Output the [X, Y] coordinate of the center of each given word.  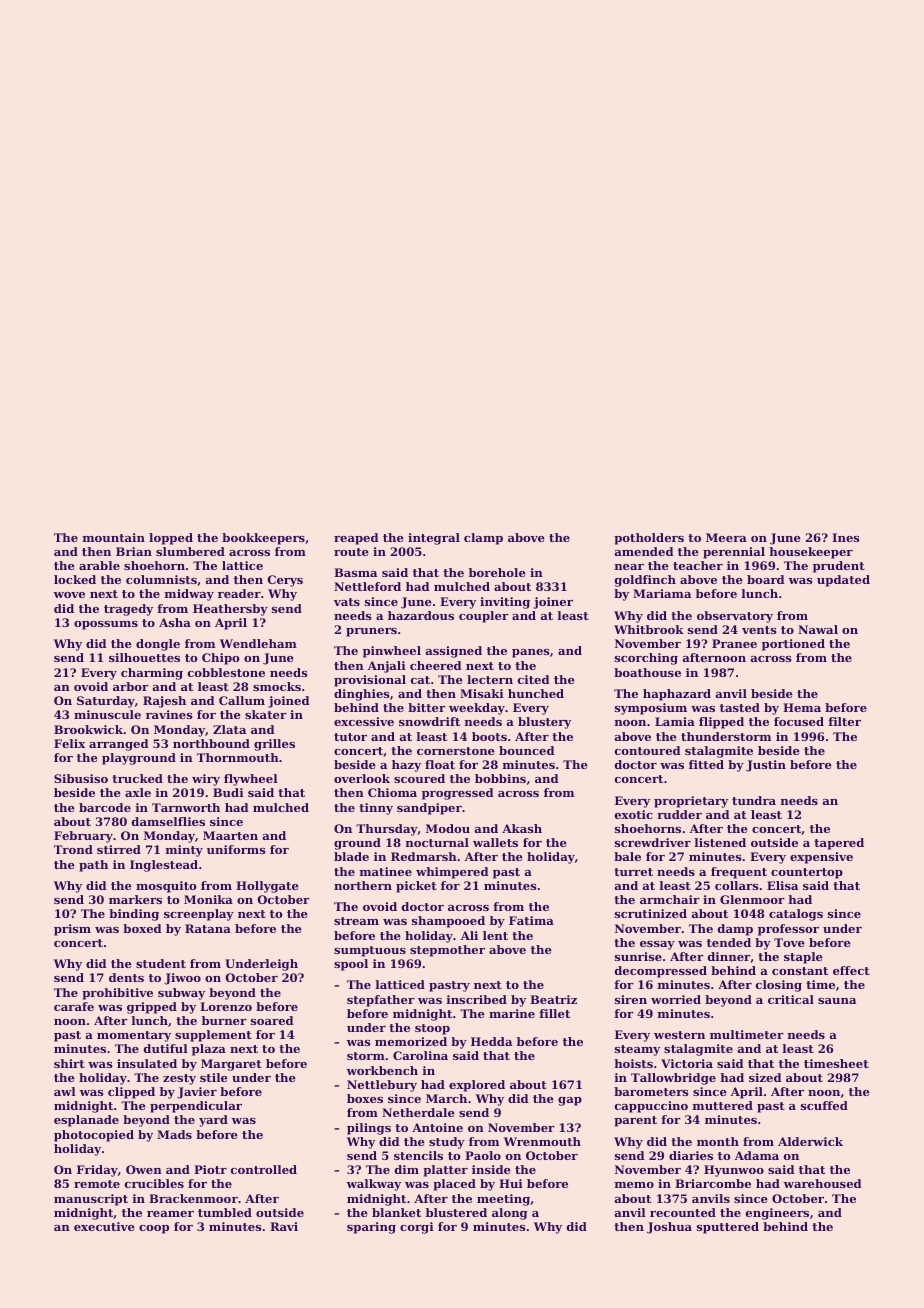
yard [213, 1121]
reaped [356, 539]
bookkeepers [263, 539]
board [766, 579]
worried [676, 999]
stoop [432, 1029]
